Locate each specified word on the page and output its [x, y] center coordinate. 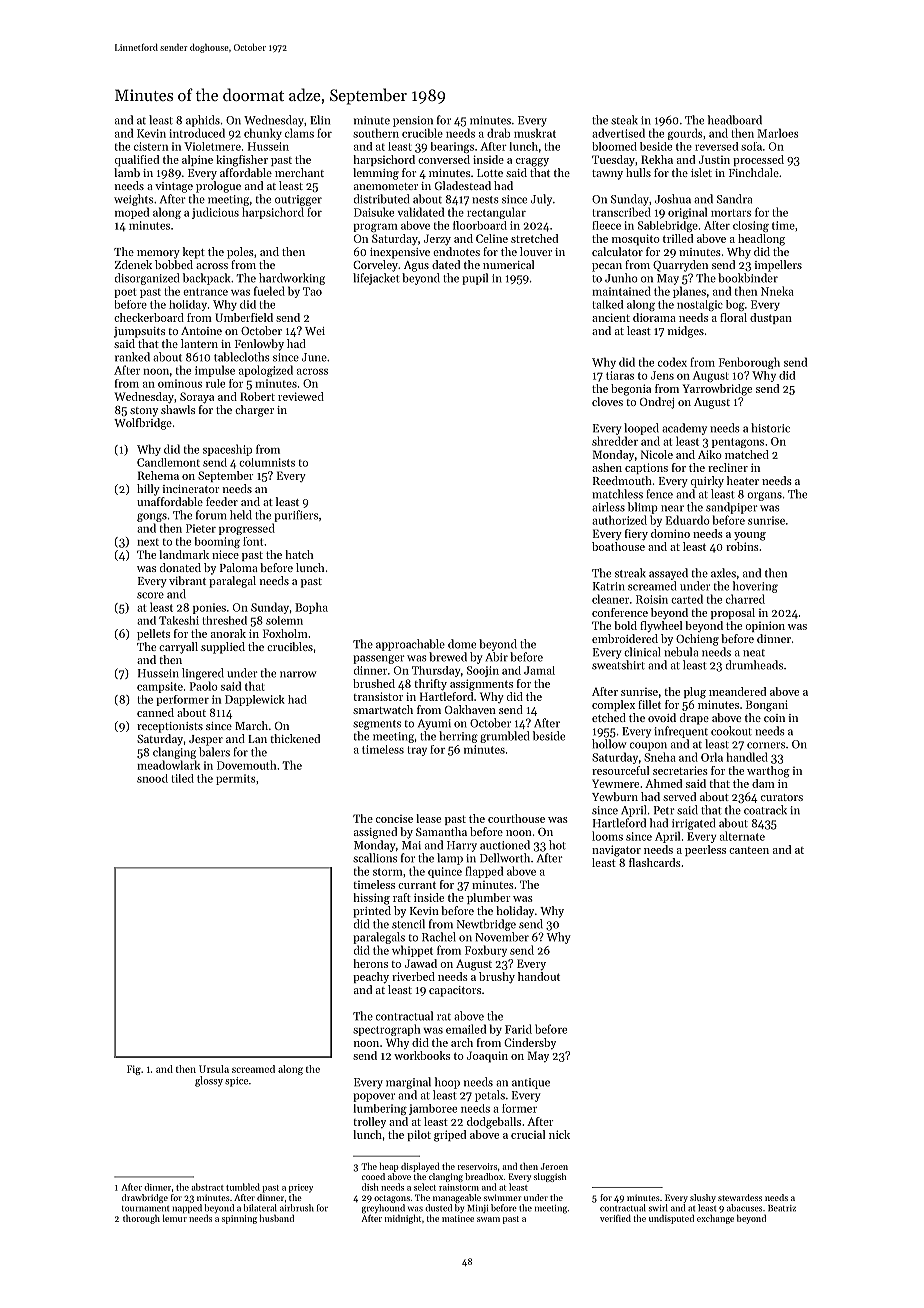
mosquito [636, 240]
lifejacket [376, 279]
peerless [705, 850]
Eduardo [688, 520]
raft [402, 897]
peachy [371, 978]
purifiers [296, 516]
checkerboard [149, 317]
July [541, 200]
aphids [203, 121]
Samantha [441, 831]
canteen [749, 850]
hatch [299, 554]
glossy [209, 1081]
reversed [716, 146]
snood [152, 778]
